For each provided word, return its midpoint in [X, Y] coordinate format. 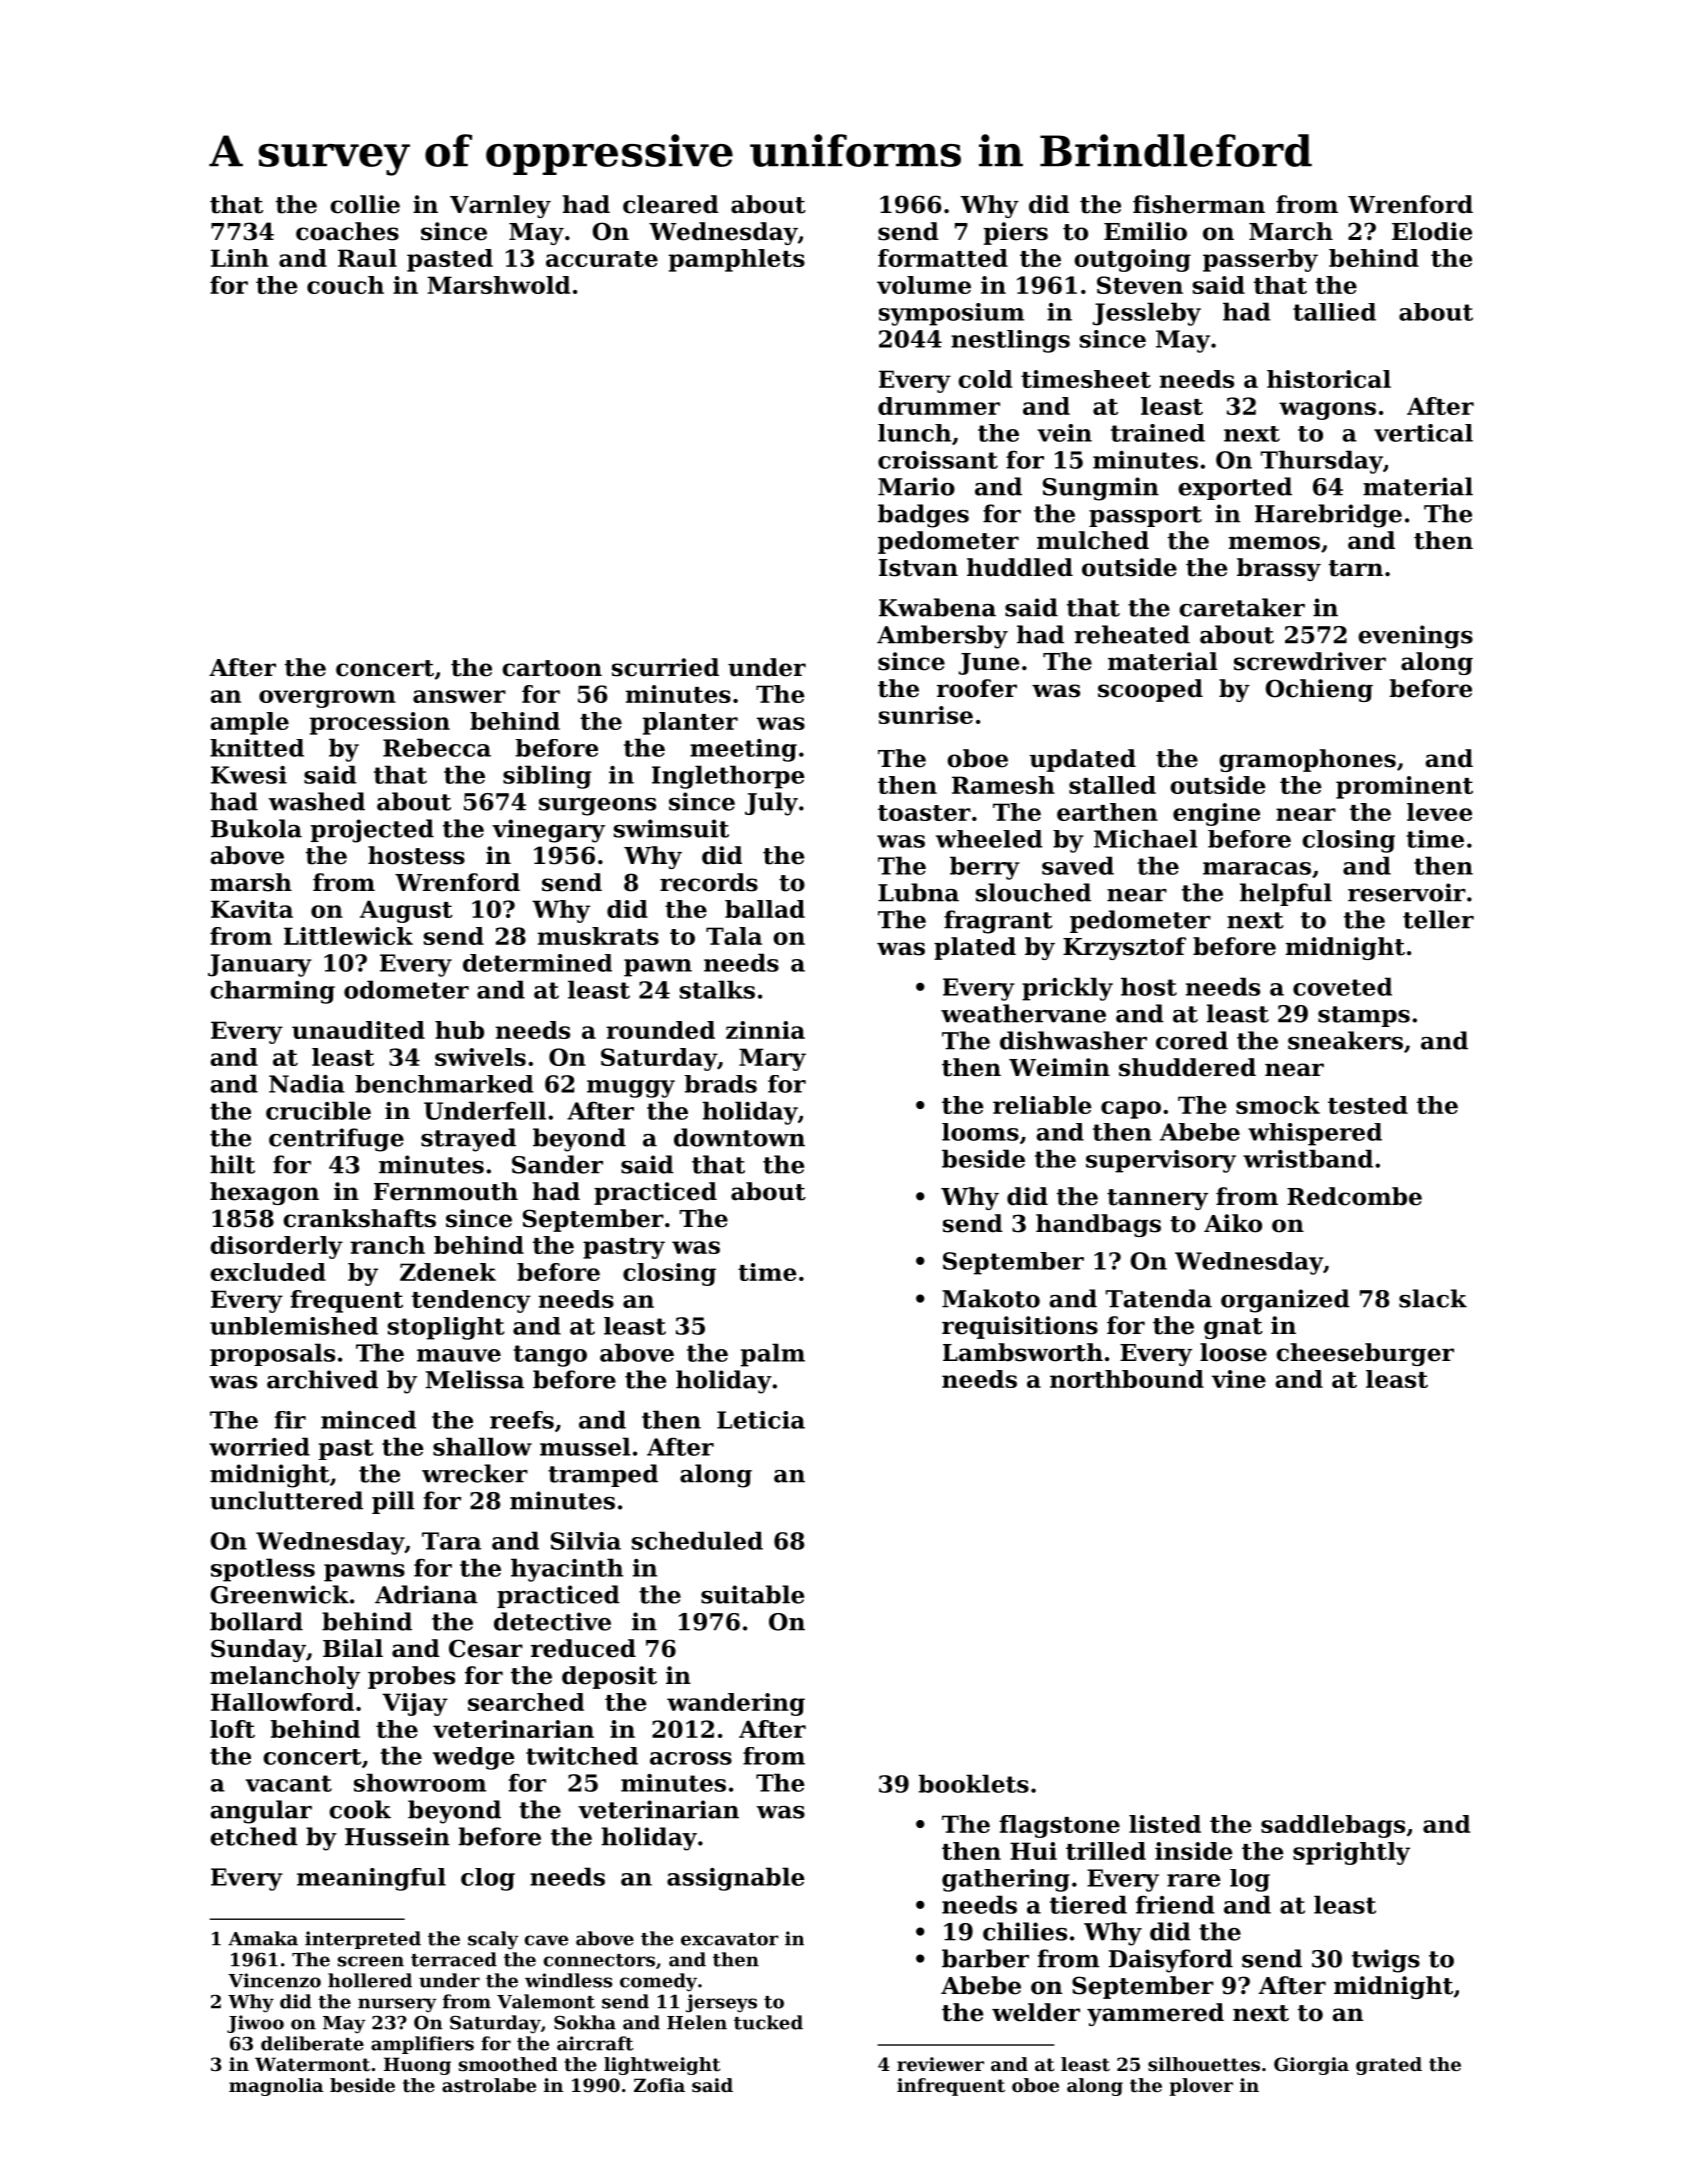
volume [924, 285]
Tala [734, 936]
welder [1036, 2012]
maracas [1257, 868]
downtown [739, 1137]
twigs [1386, 1961]
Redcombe [1354, 1196]
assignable [736, 1879]
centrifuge [336, 1140]
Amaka [263, 1938]
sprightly [1351, 1853]
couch [345, 285]
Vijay [415, 1704]
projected [372, 831]
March [1291, 231]
